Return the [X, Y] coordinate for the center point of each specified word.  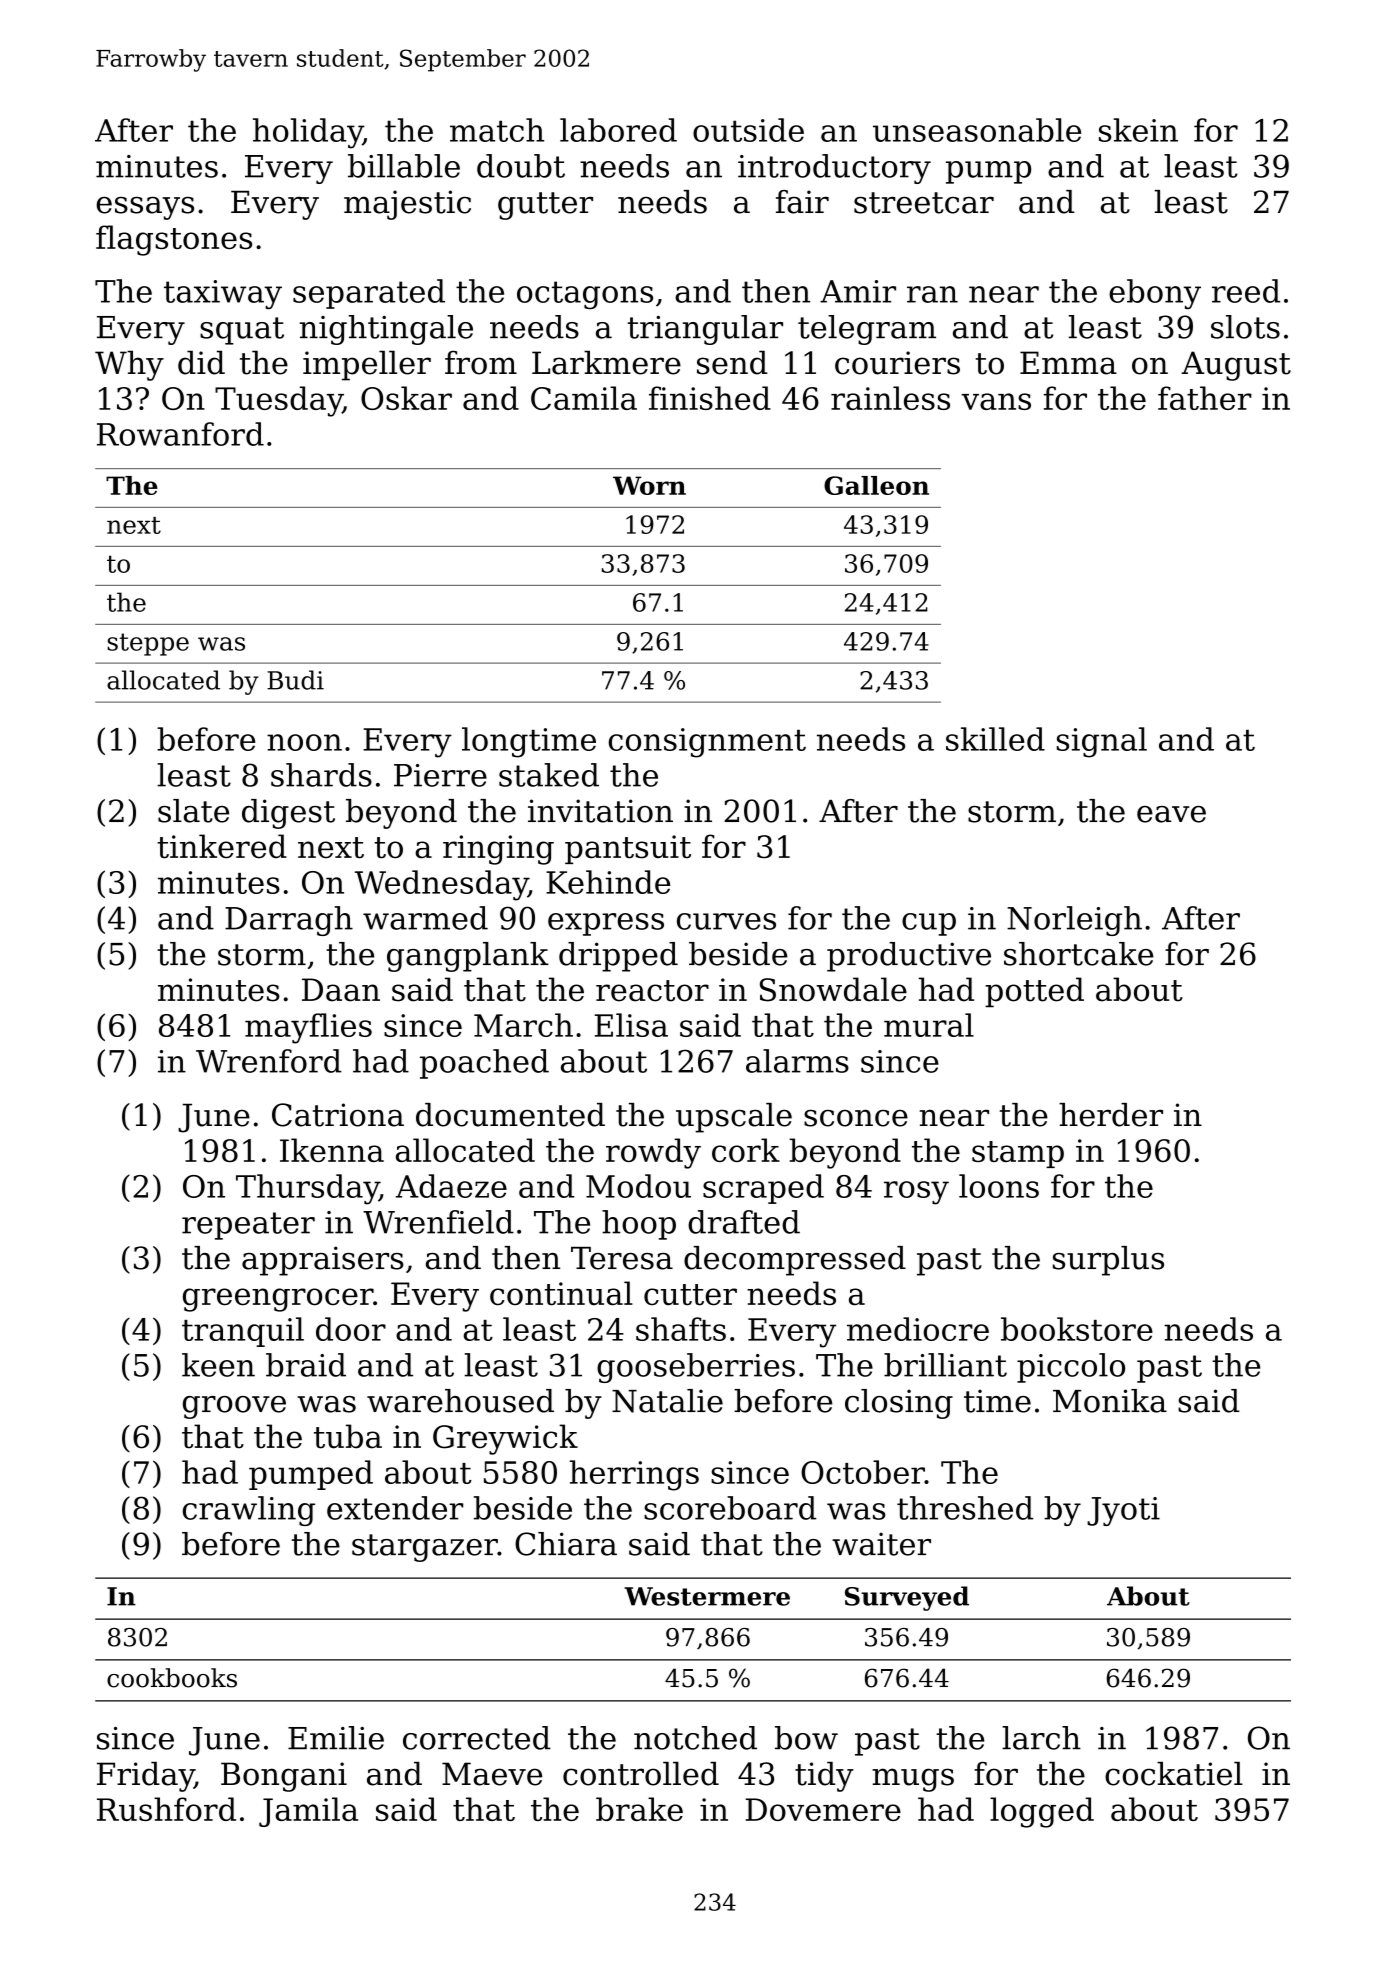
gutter [545, 206]
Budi [295, 680]
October [863, 1472]
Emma [1068, 363]
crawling [249, 1511]
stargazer [425, 1548]
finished [710, 398]
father [1205, 398]
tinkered [222, 846]
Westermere [707, 1596]
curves [726, 921]
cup [929, 924]
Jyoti [1123, 1511]
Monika [1110, 1401]
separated [369, 294]
